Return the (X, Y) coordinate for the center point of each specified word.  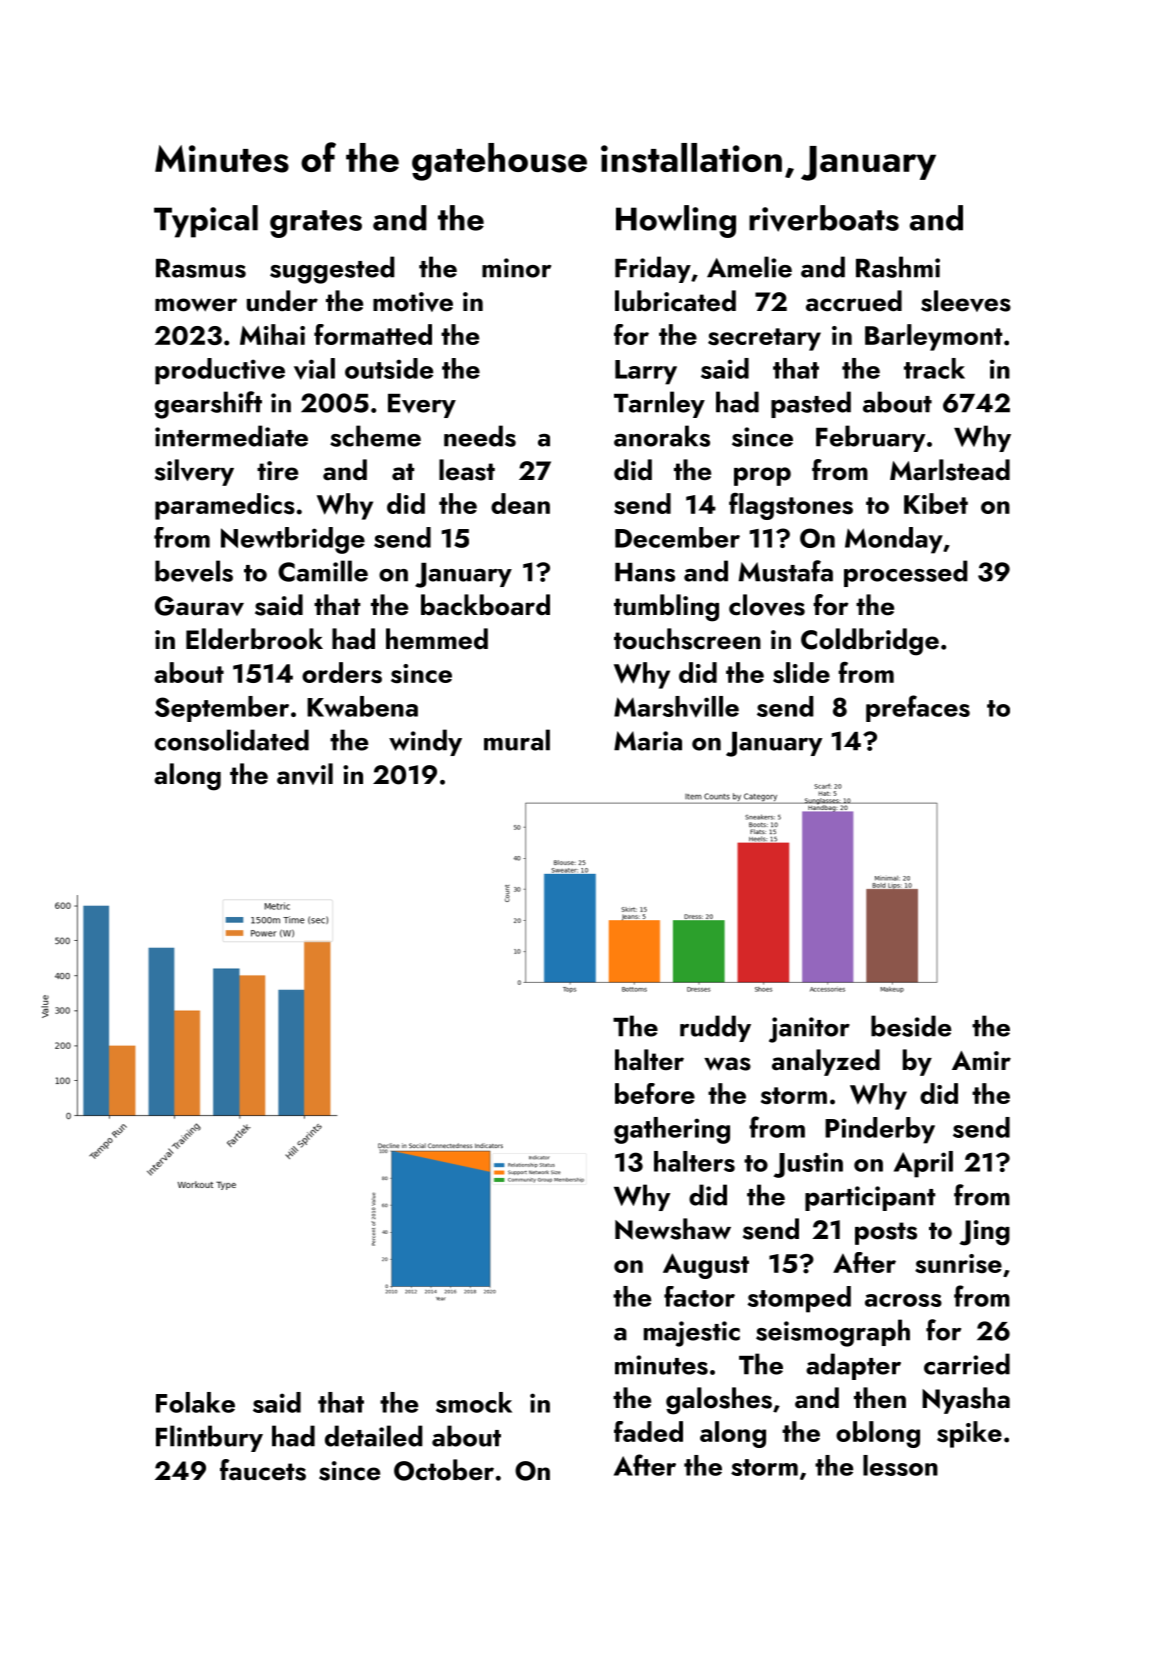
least (467, 470)
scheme (375, 436)
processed (906, 573)
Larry (646, 372)
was (727, 1064)
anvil (305, 774)
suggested (332, 270)
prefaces (918, 708)
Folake (195, 1402)
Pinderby (880, 1130)
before (655, 1093)
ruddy (715, 1028)
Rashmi (898, 267)
